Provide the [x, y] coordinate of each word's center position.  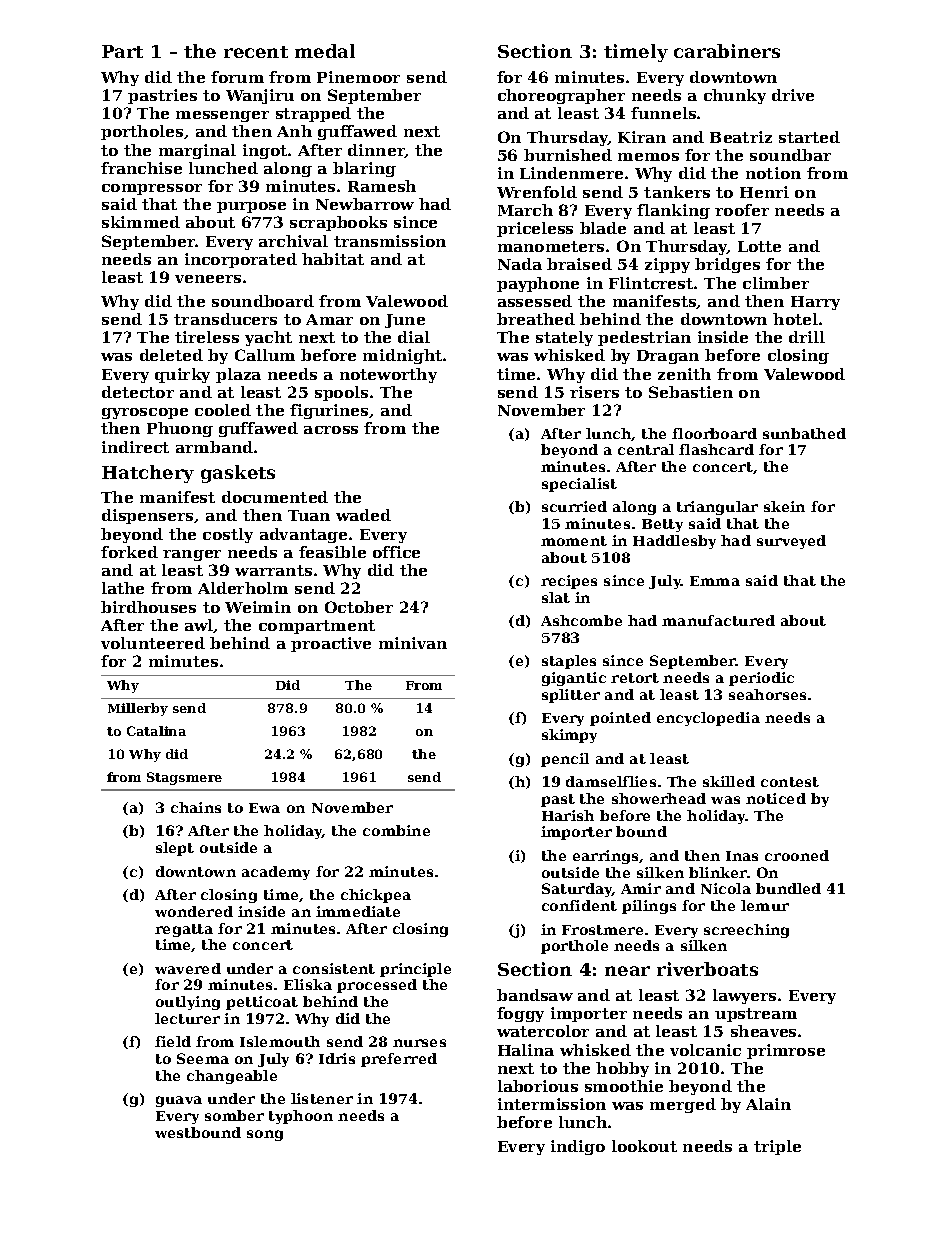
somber [234, 1115]
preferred [399, 1060]
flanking [673, 211]
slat [556, 597]
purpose [251, 207]
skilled [729, 781]
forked [129, 552]
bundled [788, 888]
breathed [536, 319]
